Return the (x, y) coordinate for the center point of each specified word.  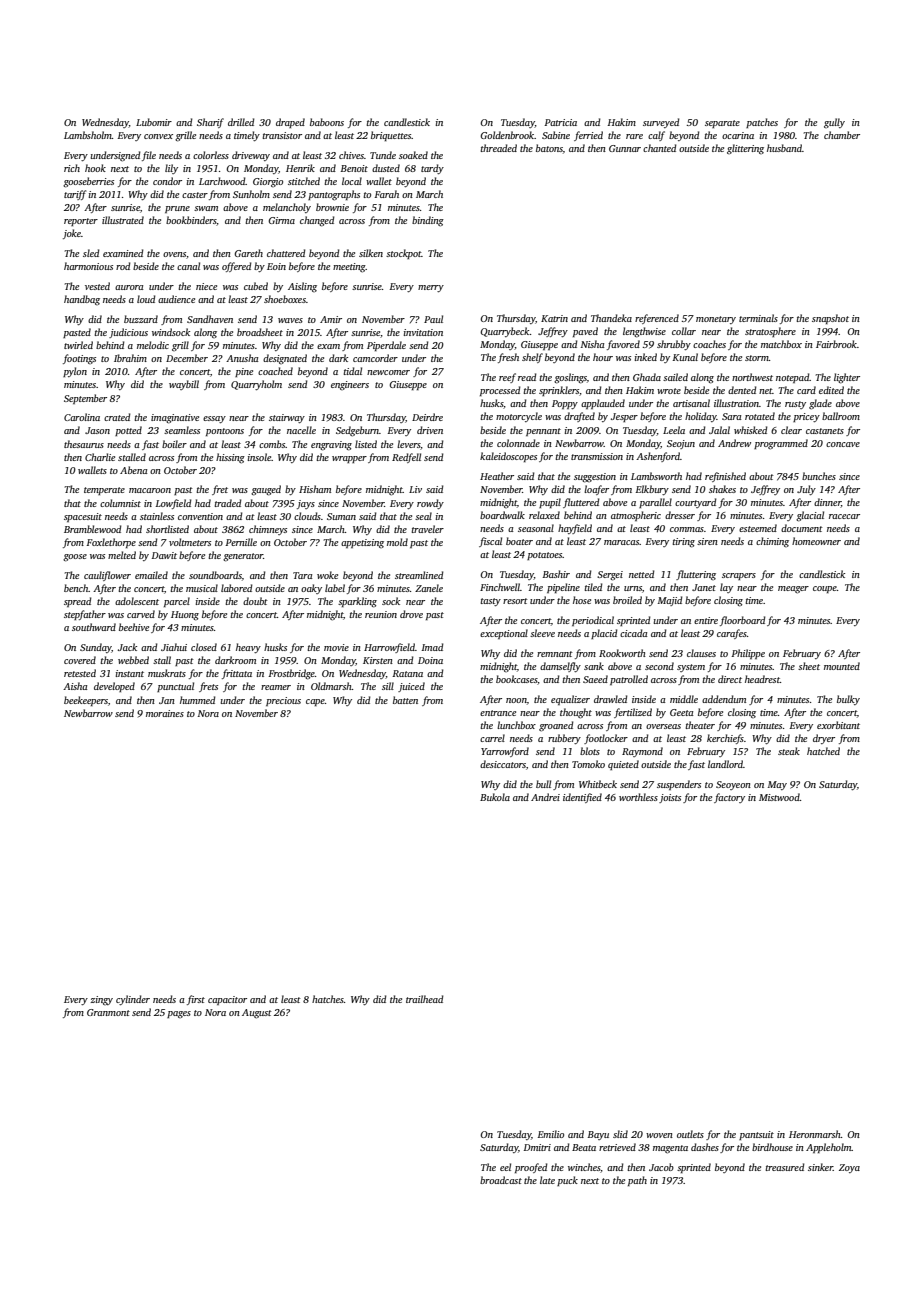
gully (834, 123)
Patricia (560, 122)
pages (179, 1014)
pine (244, 372)
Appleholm (829, 1148)
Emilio (551, 1134)
